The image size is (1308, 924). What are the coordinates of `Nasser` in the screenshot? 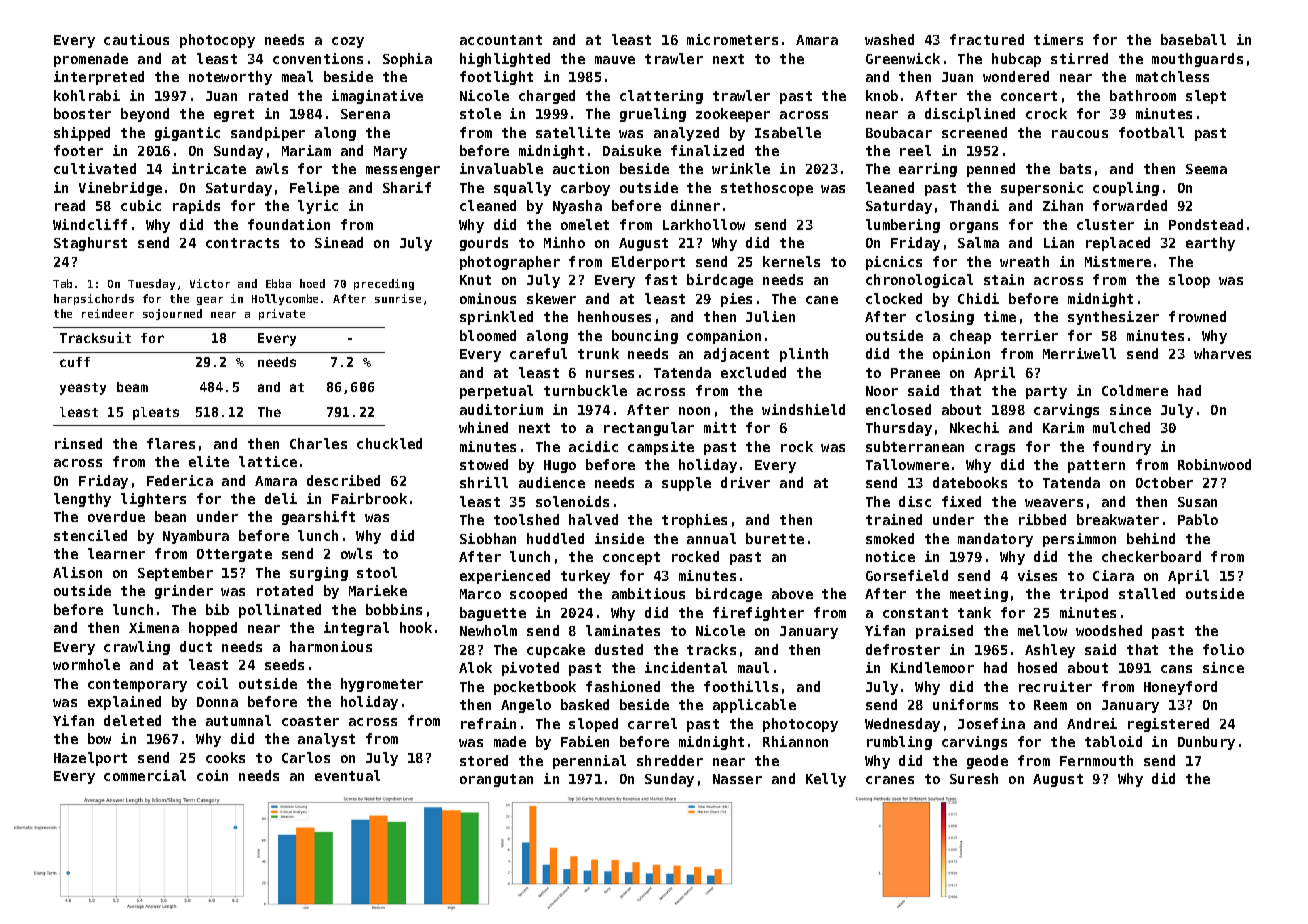 It's located at (737, 779).
